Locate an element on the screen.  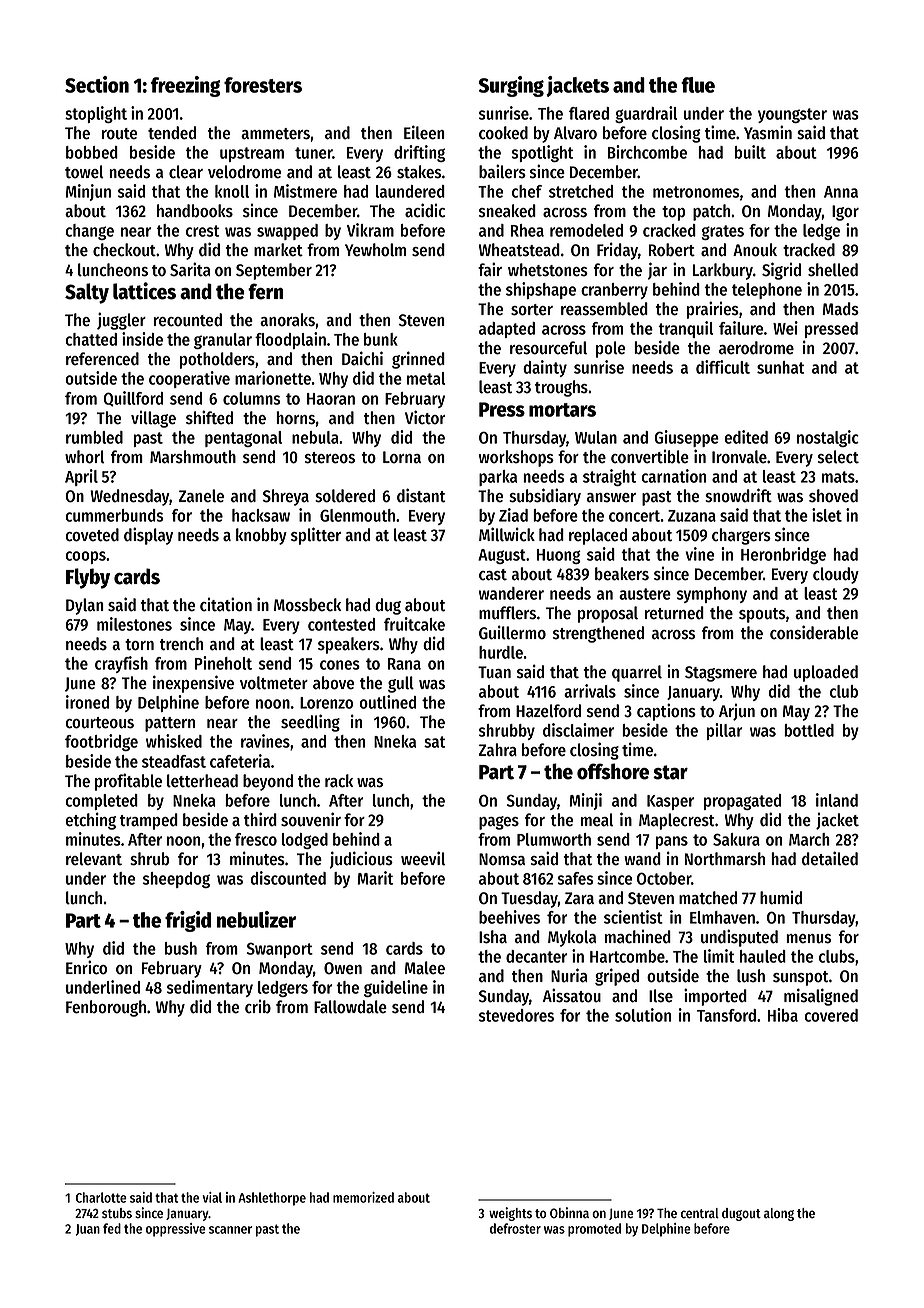
beakers is located at coordinates (622, 574).
